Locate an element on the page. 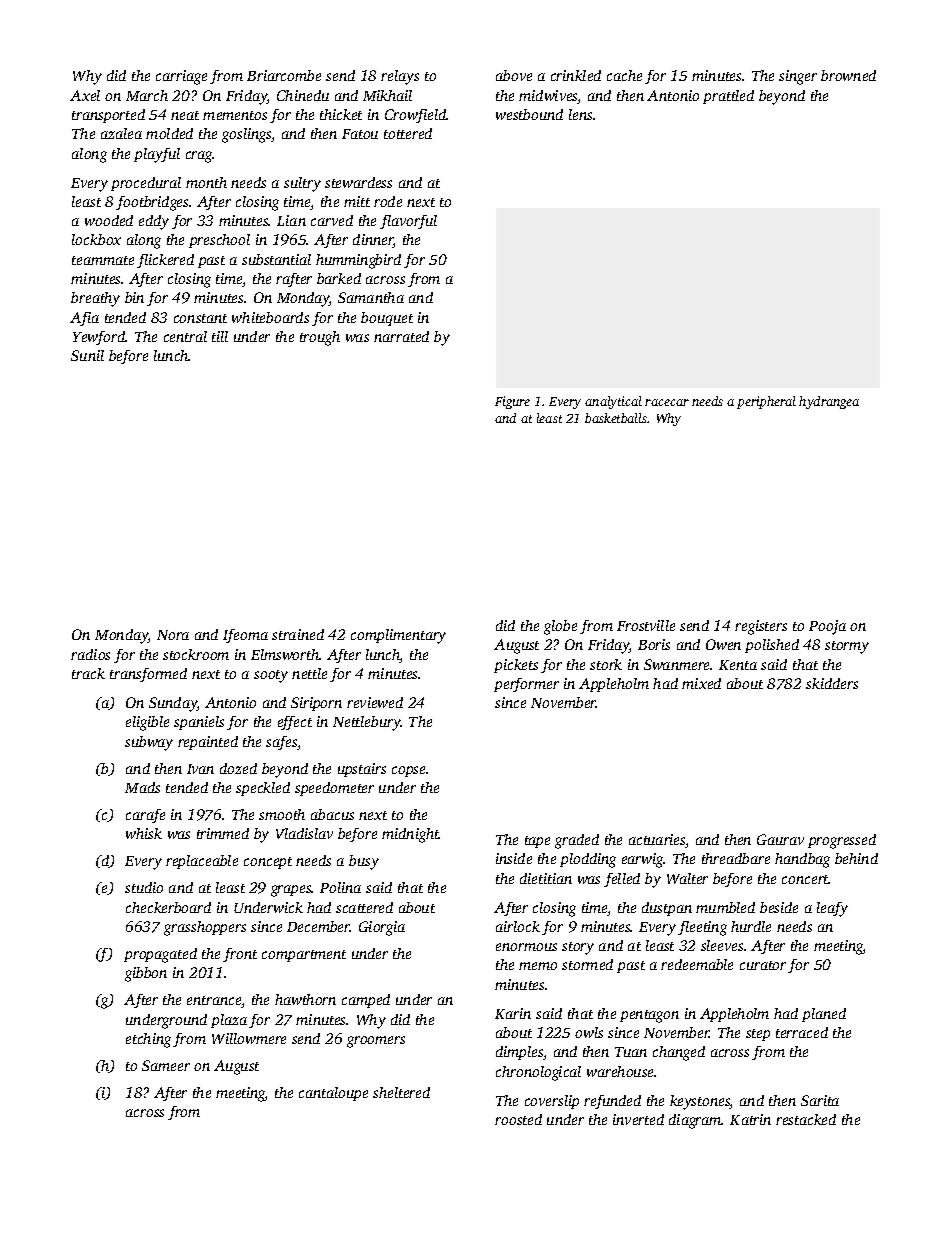 This image has height=1233, width=952. Ifeoma is located at coordinates (245, 636).
